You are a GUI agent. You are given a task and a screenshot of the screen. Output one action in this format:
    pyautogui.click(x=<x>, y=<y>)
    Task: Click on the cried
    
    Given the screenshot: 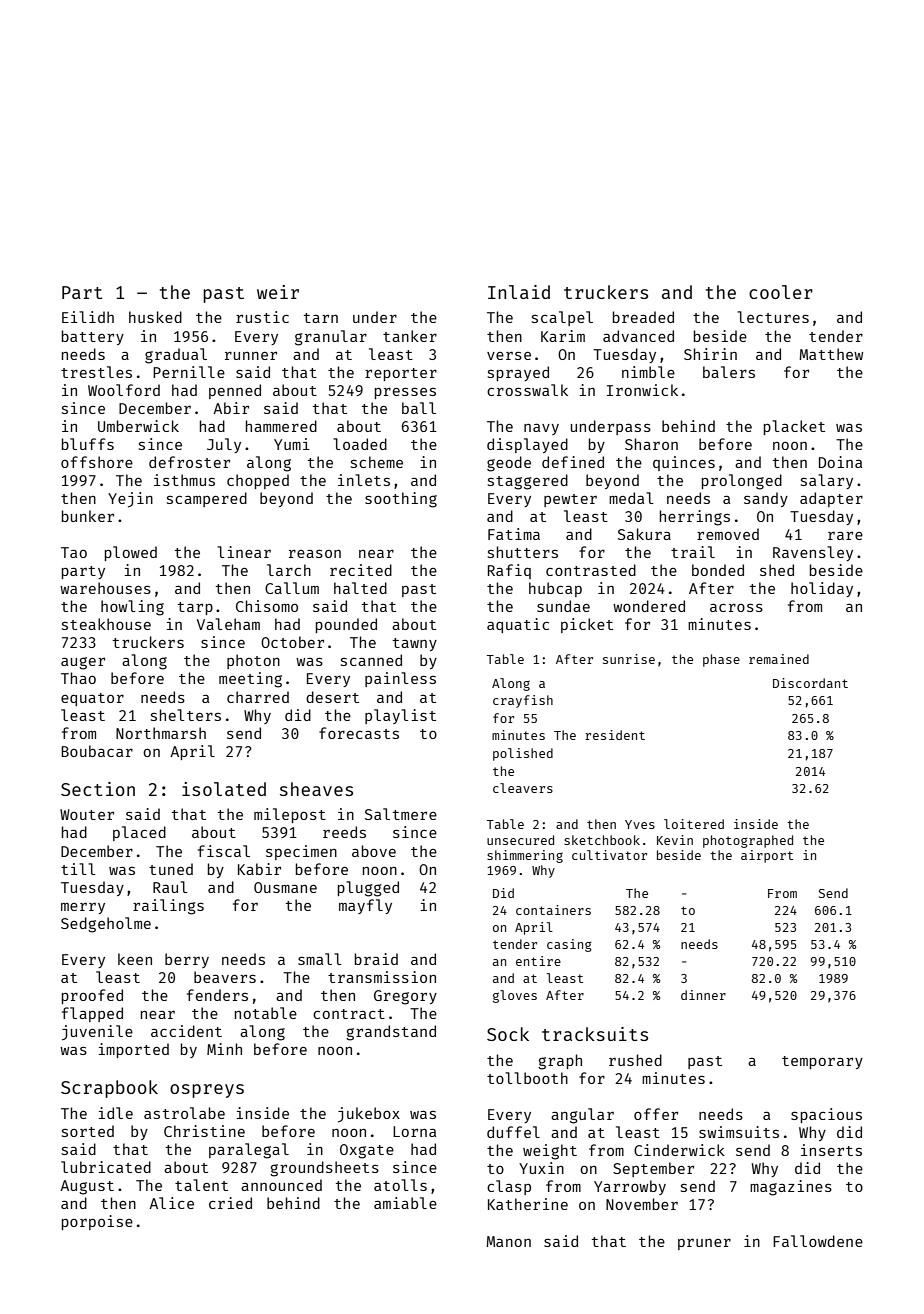 What is the action you would take?
    pyautogui.click(x=230, y=1203)
